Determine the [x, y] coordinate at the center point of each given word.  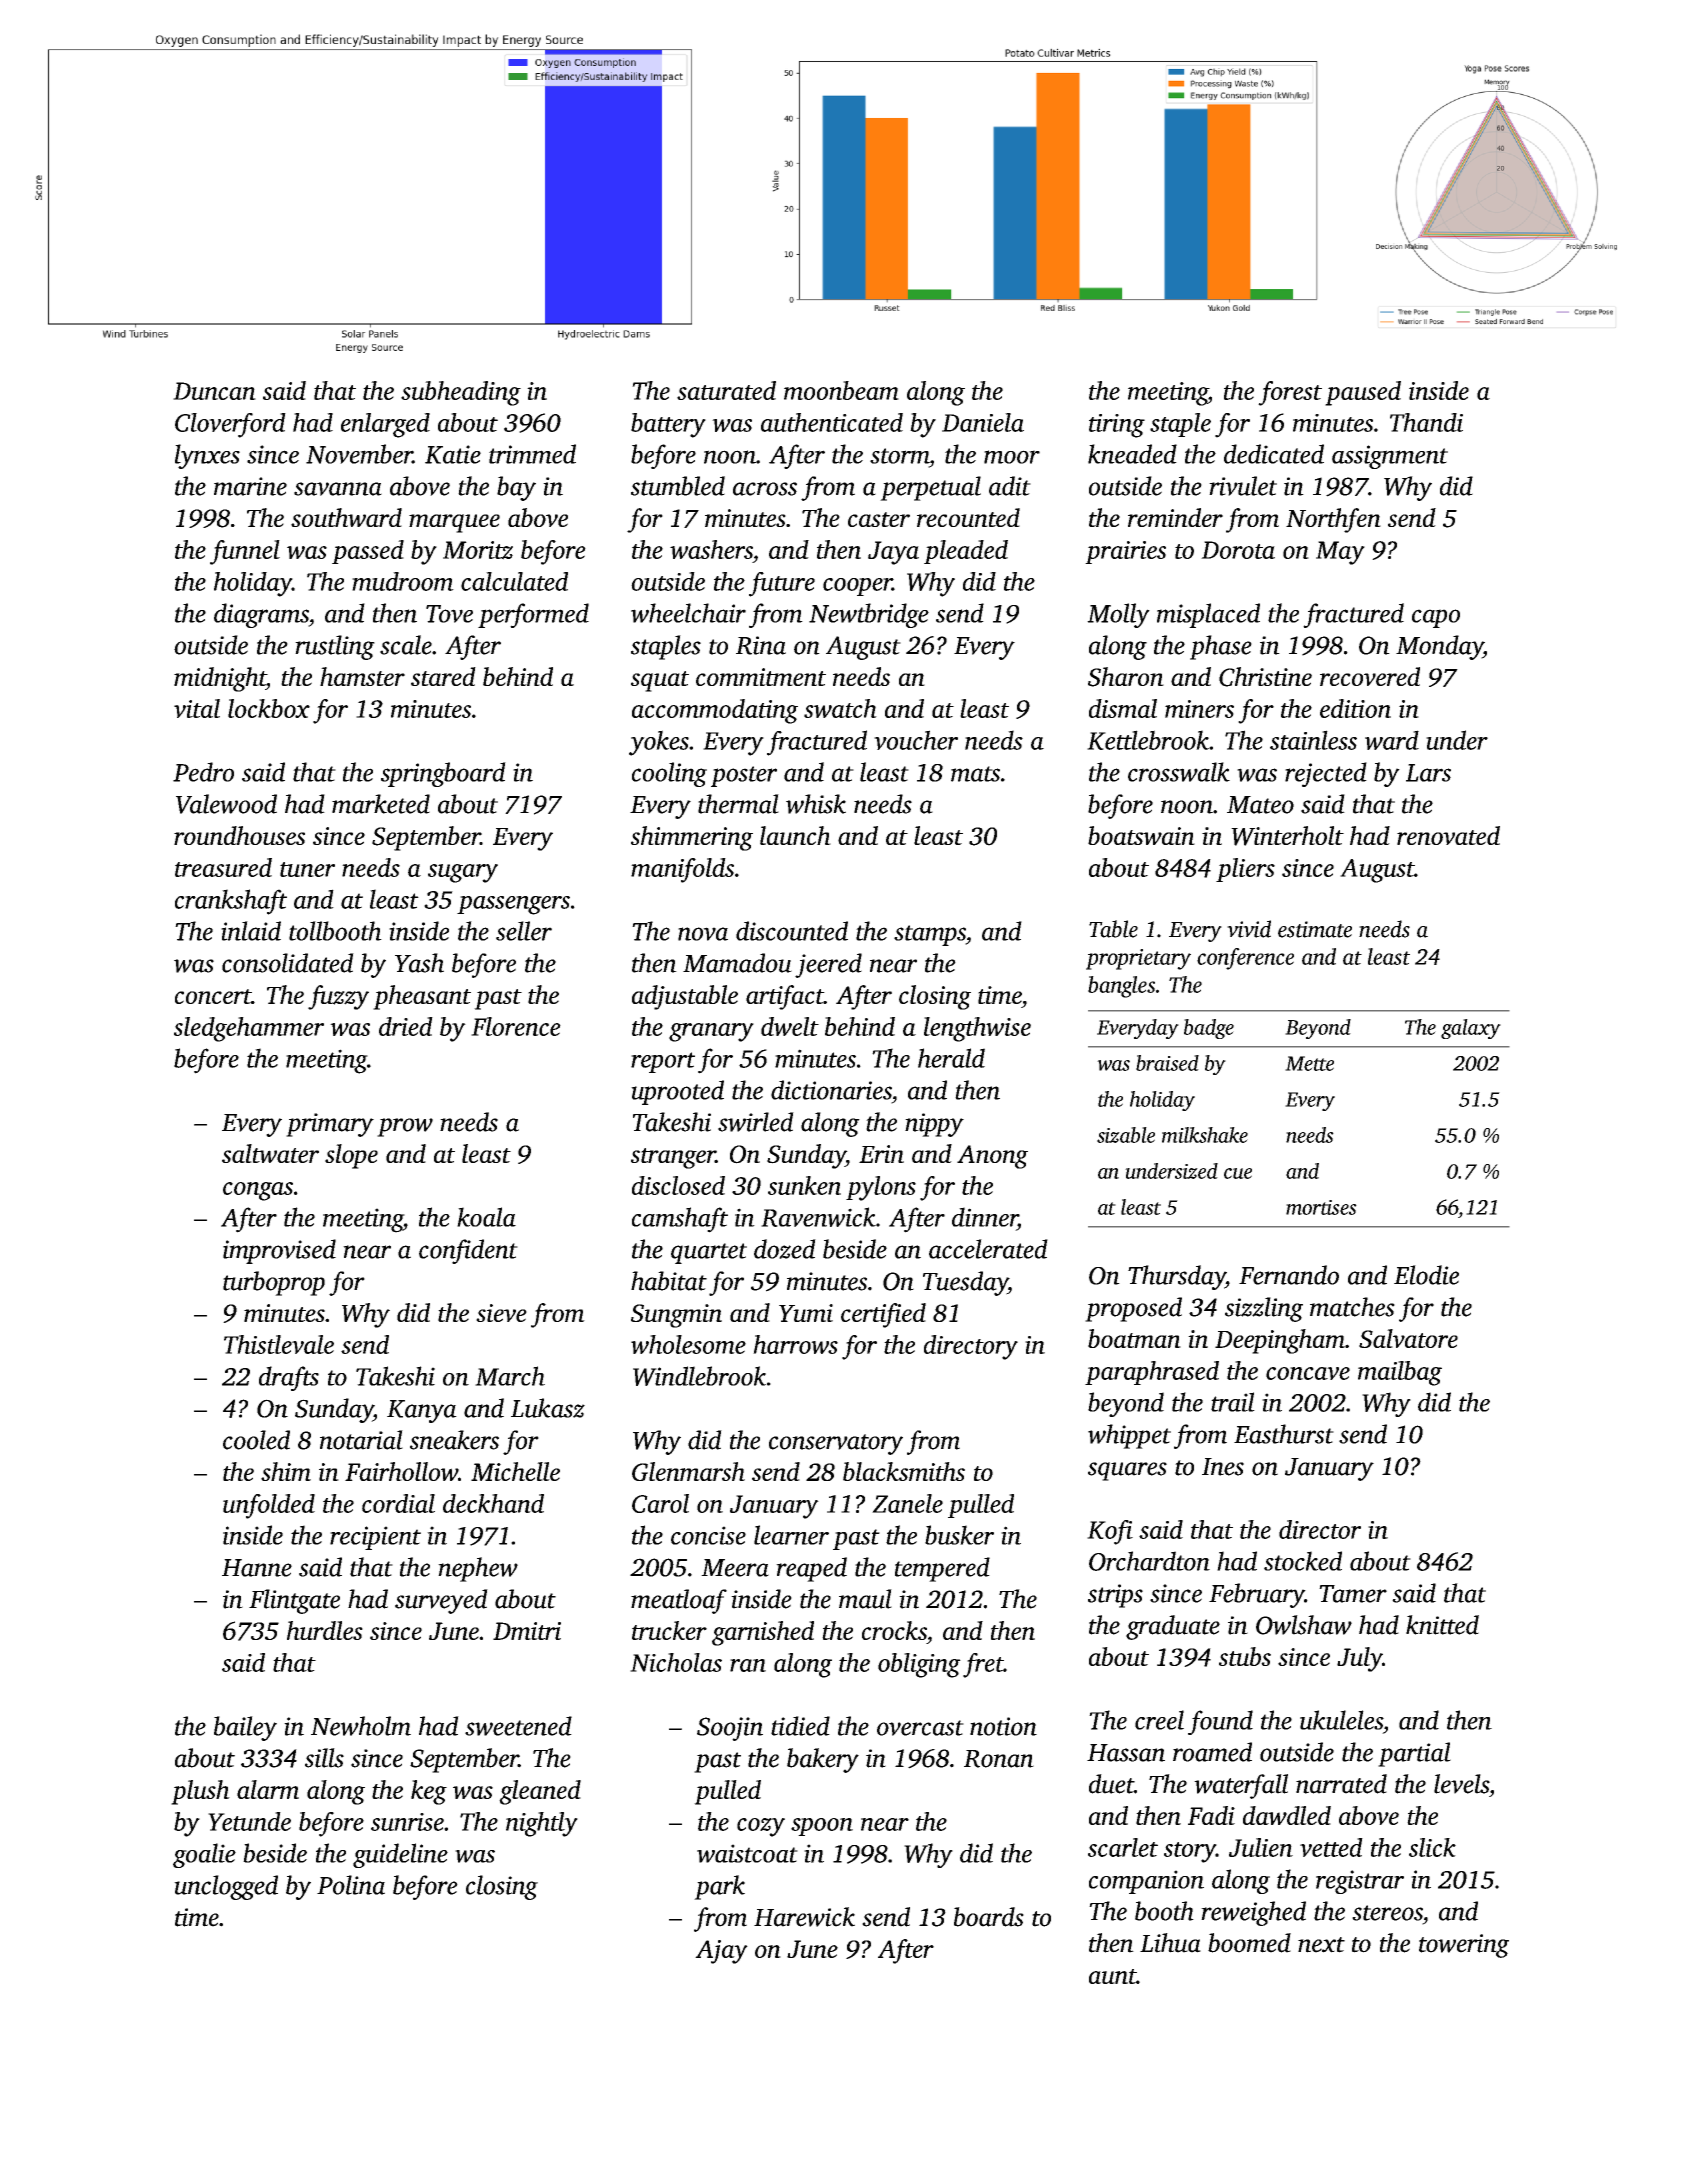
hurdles [325, 1630]
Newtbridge [869, 615]
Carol [660, 1503]
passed [368, 552]
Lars [1428, 773]
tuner [307, 869]
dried [406, 1026]
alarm [268, 1789]
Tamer [1353, 1594]
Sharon [1126, 677]
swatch [840, 708]
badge [1209, 1029]
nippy [934, 1125]
